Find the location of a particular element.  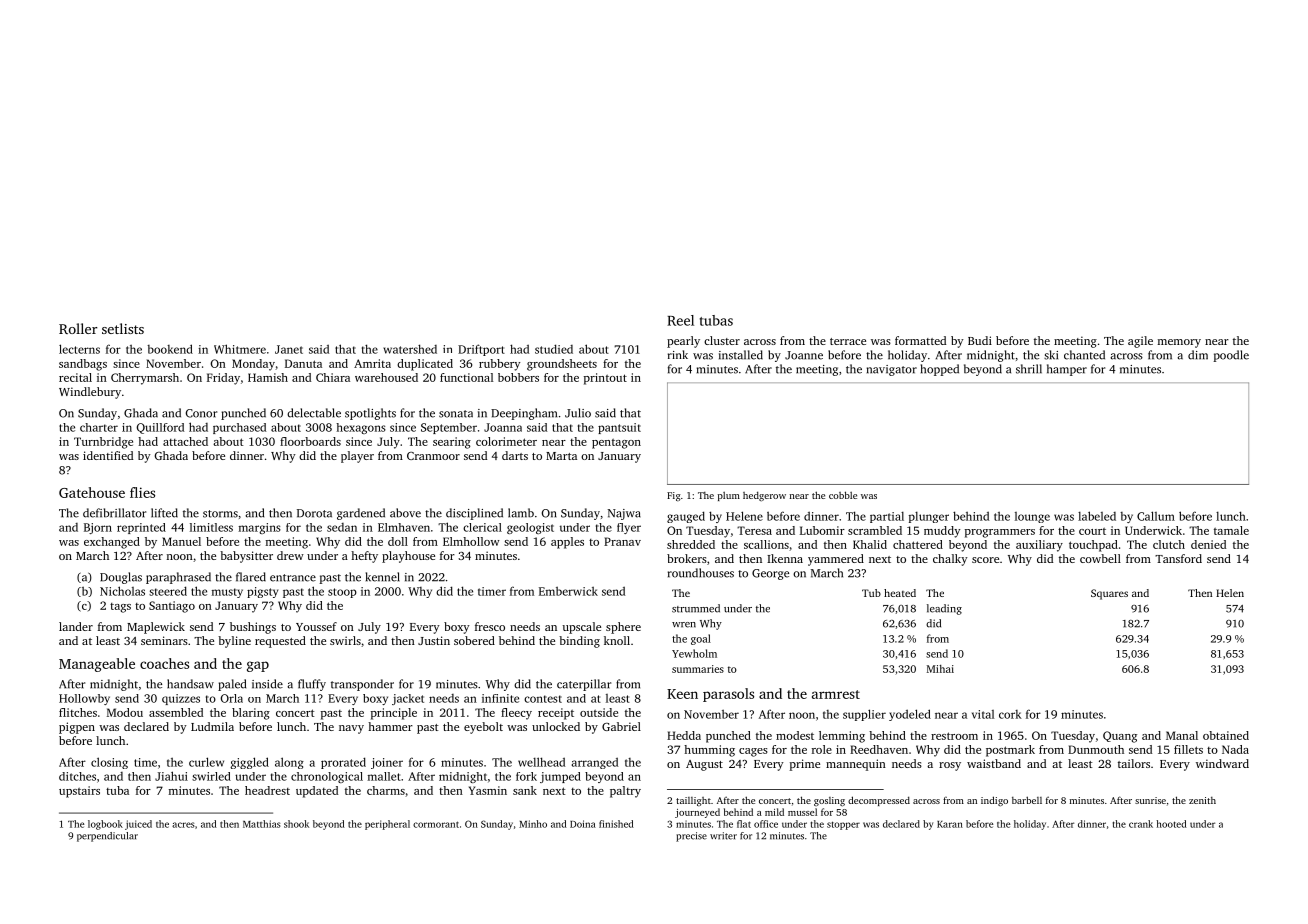

unlocked is located at coordinates (556, 726).
